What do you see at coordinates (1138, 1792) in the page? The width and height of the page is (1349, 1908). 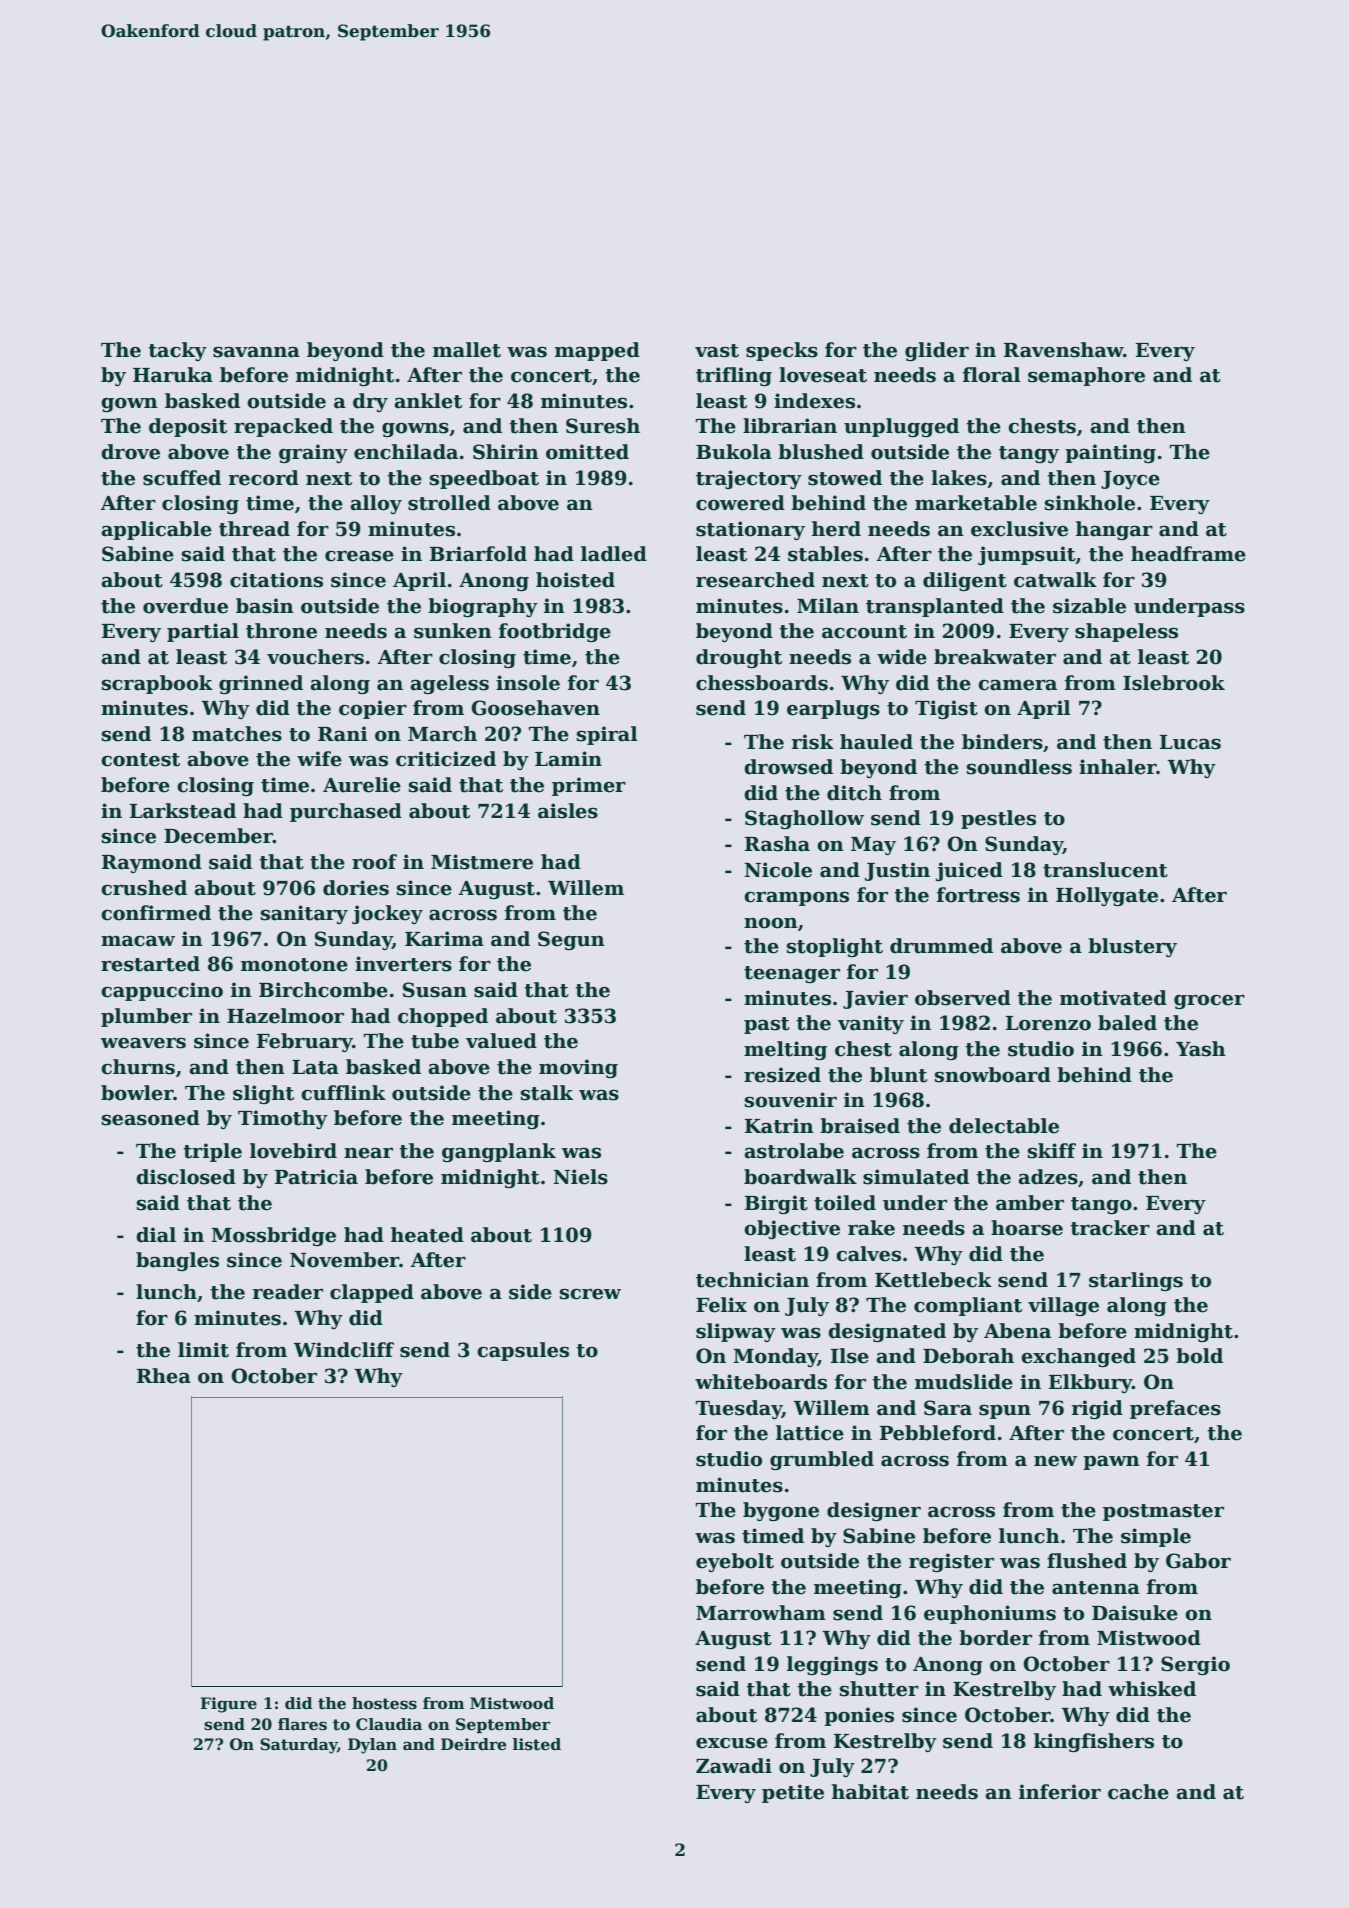 I see `cache` at bounding box center [1138, 1792].
